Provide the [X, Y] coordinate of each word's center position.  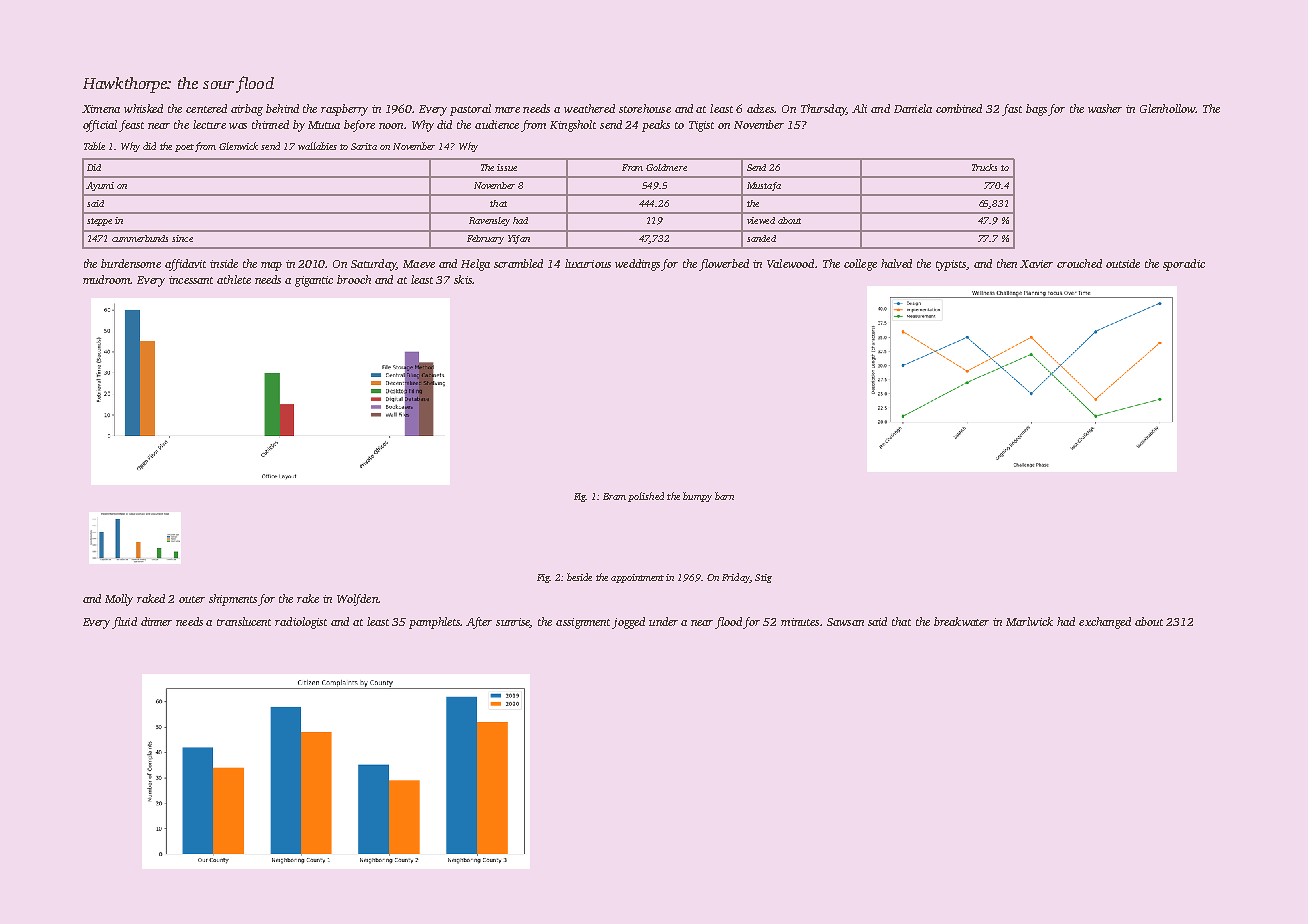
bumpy [697, 497]
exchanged [1105, 623]
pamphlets [435, 623]
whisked [143, 108]
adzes [760, 108]
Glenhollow [1167, 108]
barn [724, 496]
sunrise [513, 623]
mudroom [107, 279]
